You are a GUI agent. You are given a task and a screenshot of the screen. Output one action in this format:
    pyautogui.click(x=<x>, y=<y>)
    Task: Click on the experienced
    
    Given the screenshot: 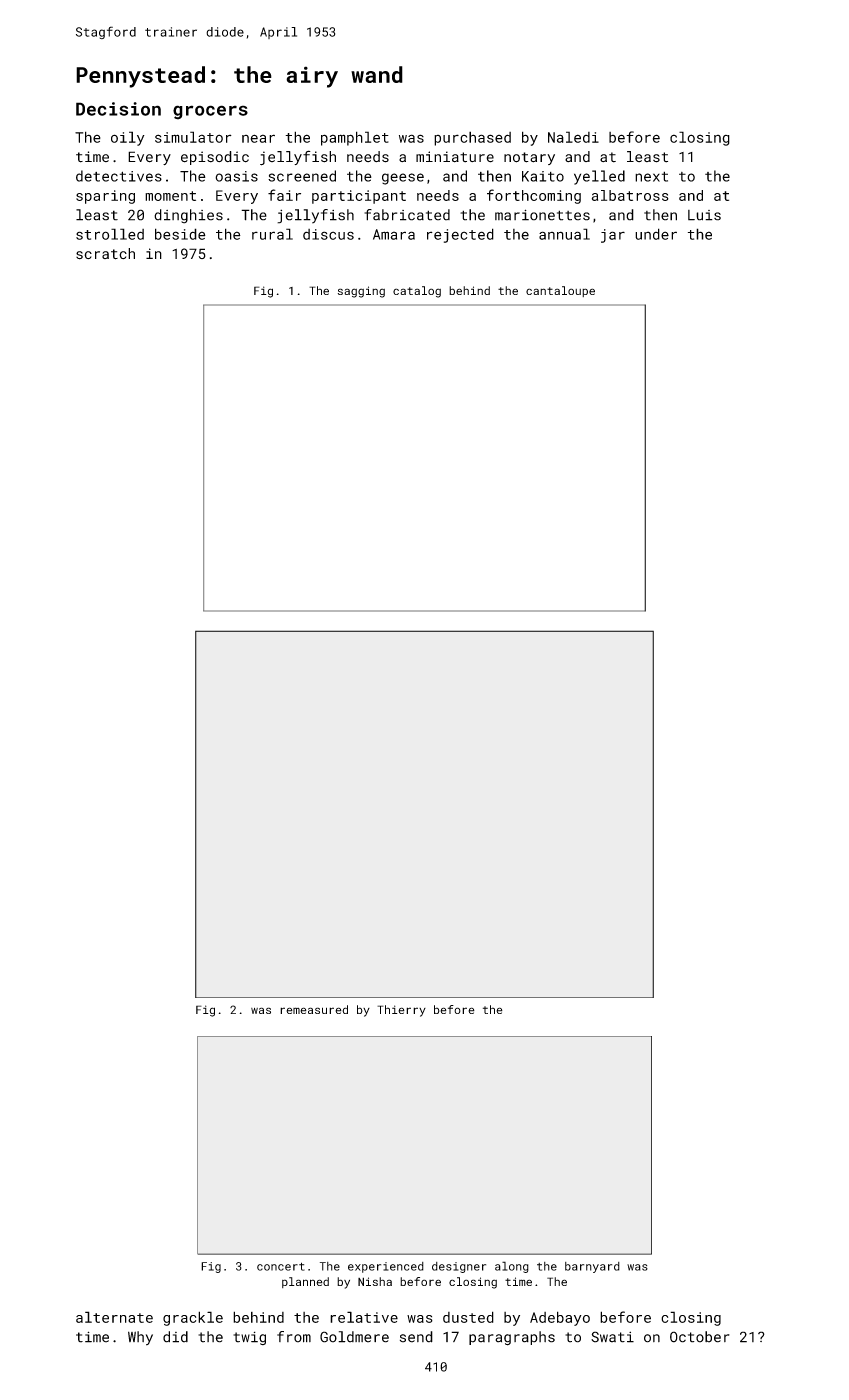 What is the action you would take?
    pyautogui.click(x=386, y=1267)
